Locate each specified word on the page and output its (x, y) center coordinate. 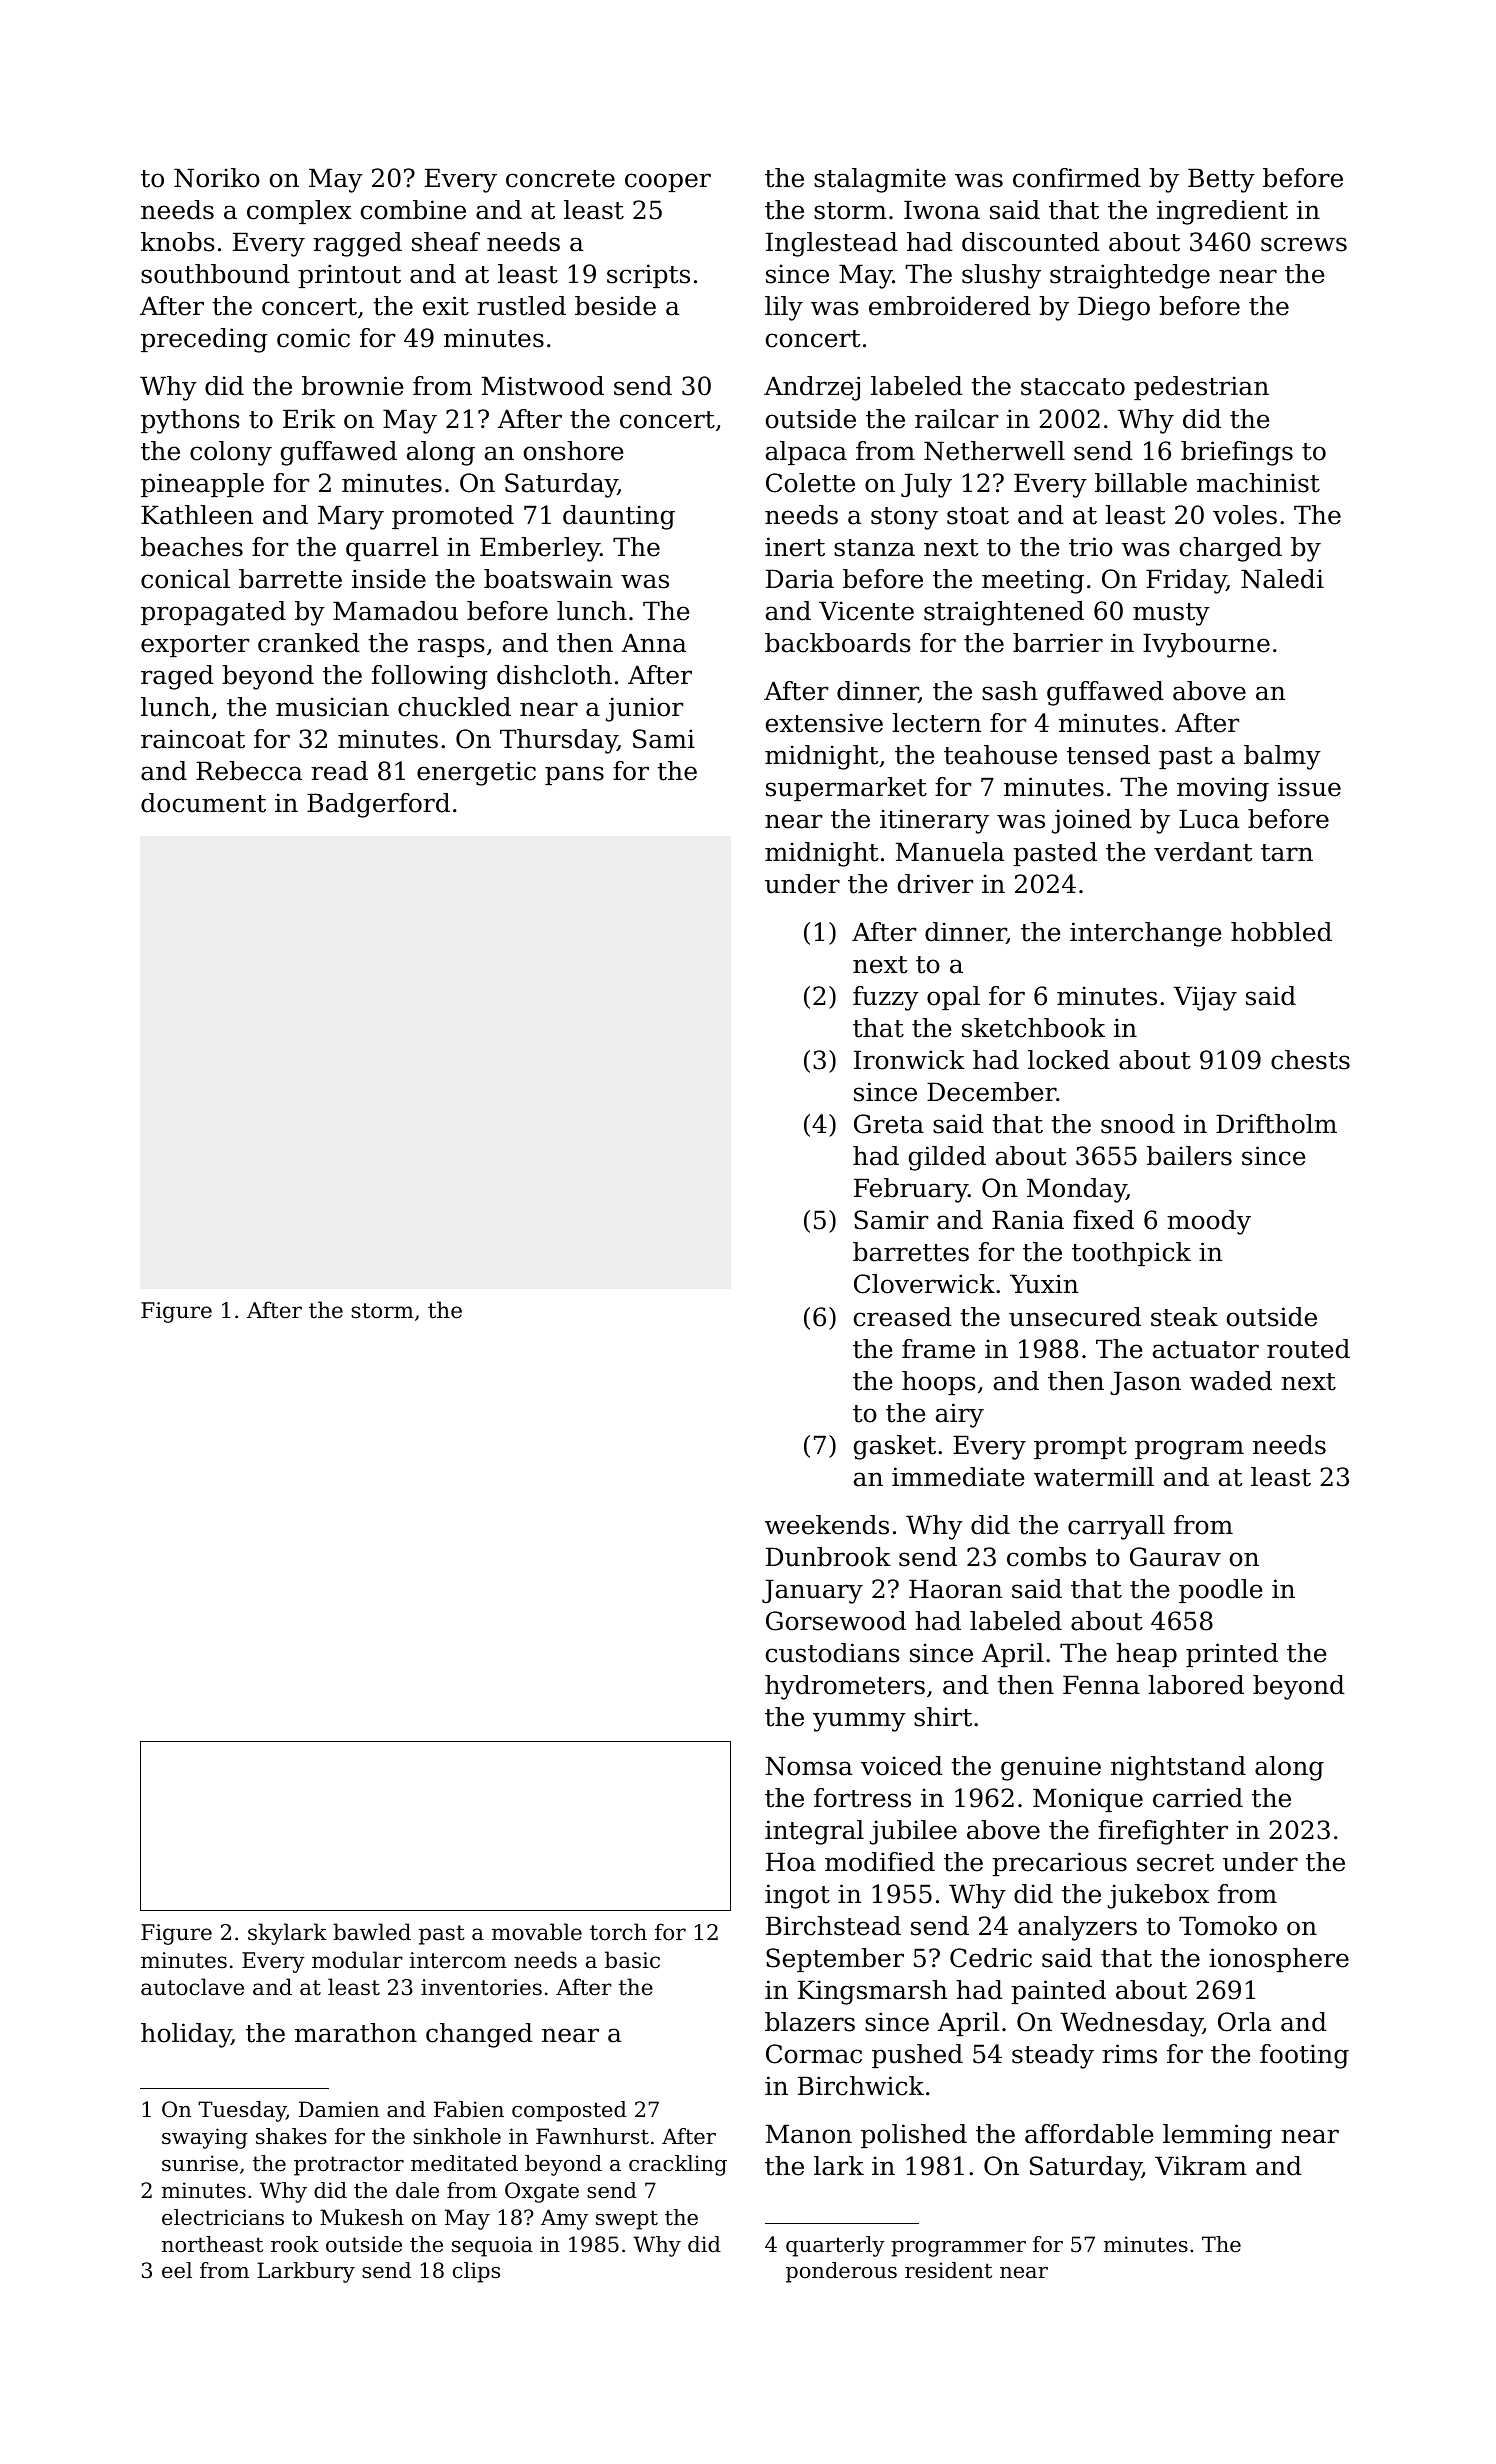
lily (784, 308)
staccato (1073, 387)
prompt (1080, 1448)
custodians (833, 1653)
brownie (352, 386)
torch (618, 1932)
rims (1129, 2054)
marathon (356, 2033)
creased (903, 1317)
